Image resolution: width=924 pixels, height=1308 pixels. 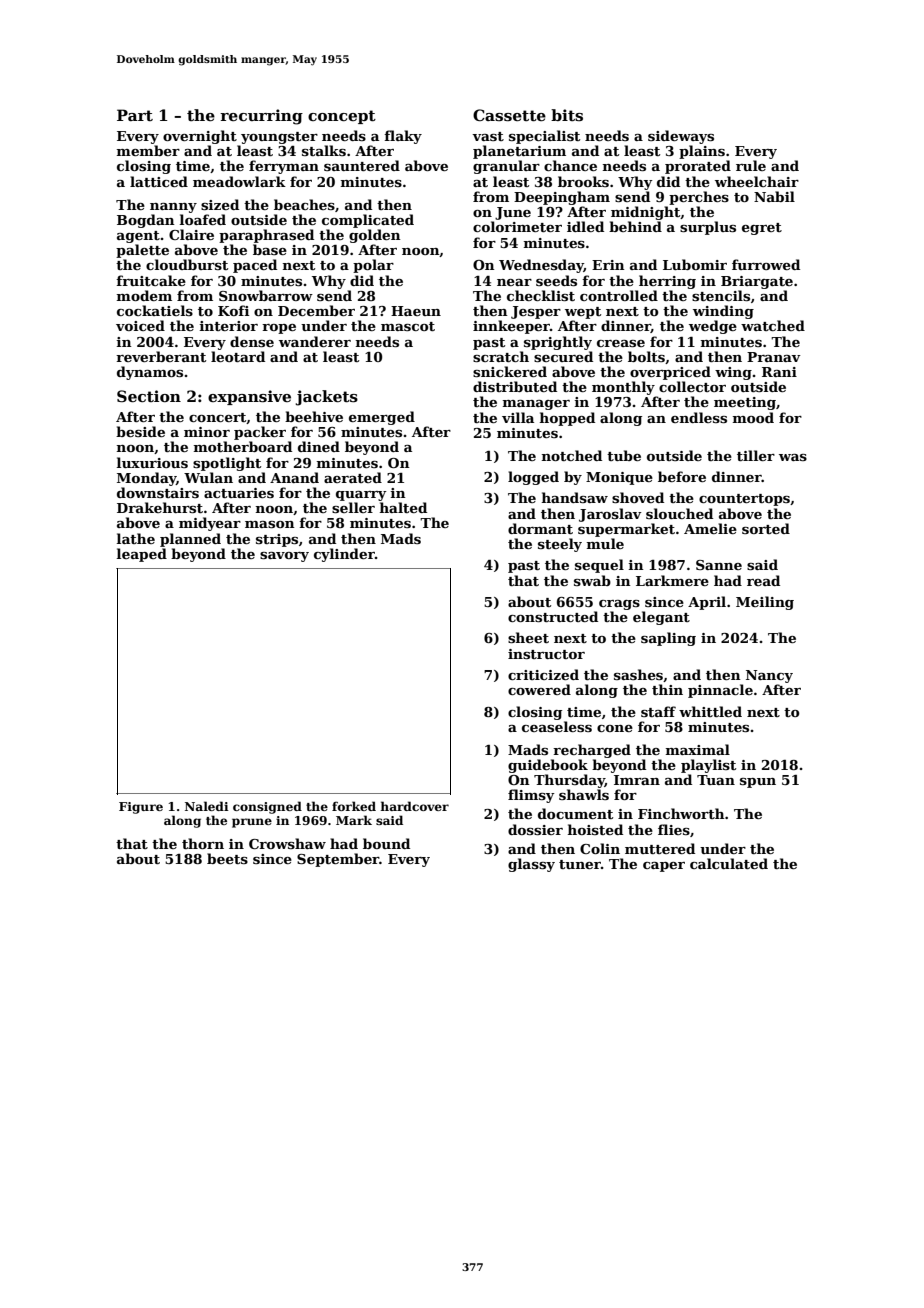 I want to click on overnight, so click(x=200, y=137).
